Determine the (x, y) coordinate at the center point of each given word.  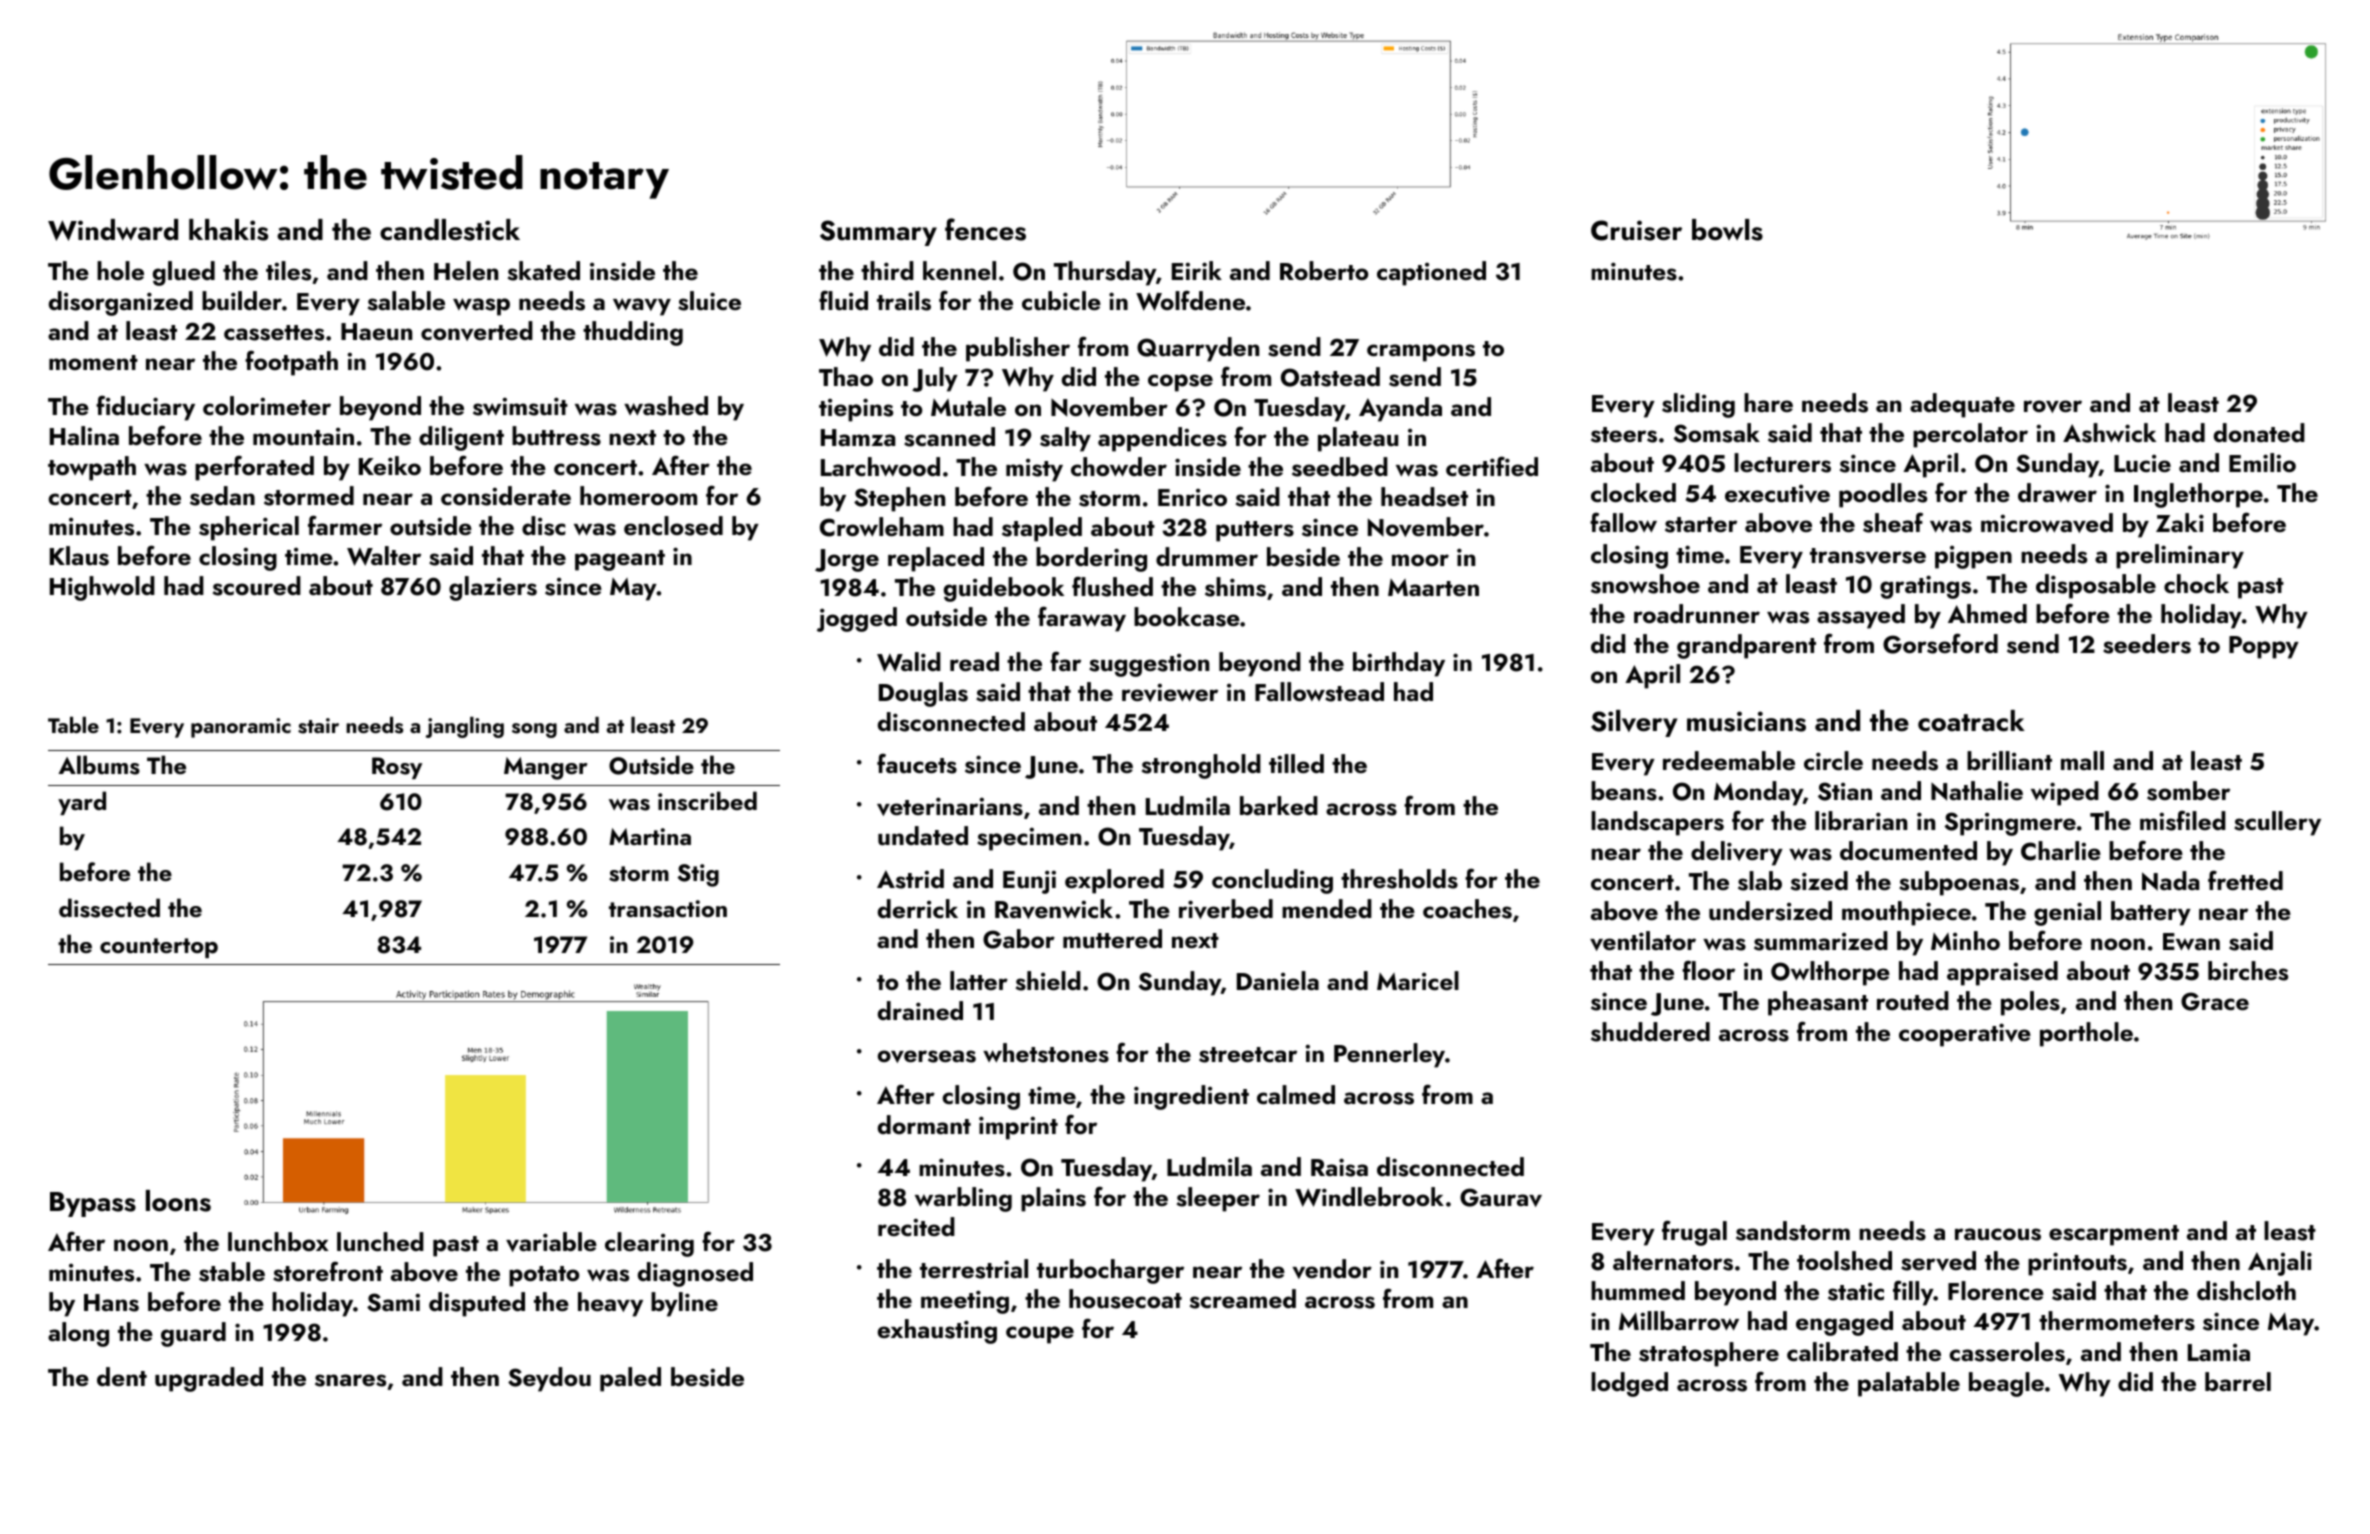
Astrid (910, 879)
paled (630, 1379)
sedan (222, 496)
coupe (1040, 1335)
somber (2188, 791)
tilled (1296, 763)
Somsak (1717, 433)
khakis (228, 230)
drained (920, 1010)
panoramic (241, 728)
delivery (1737, 853)
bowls (1727, 230)
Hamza (858, 437)
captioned (1431, 273)
